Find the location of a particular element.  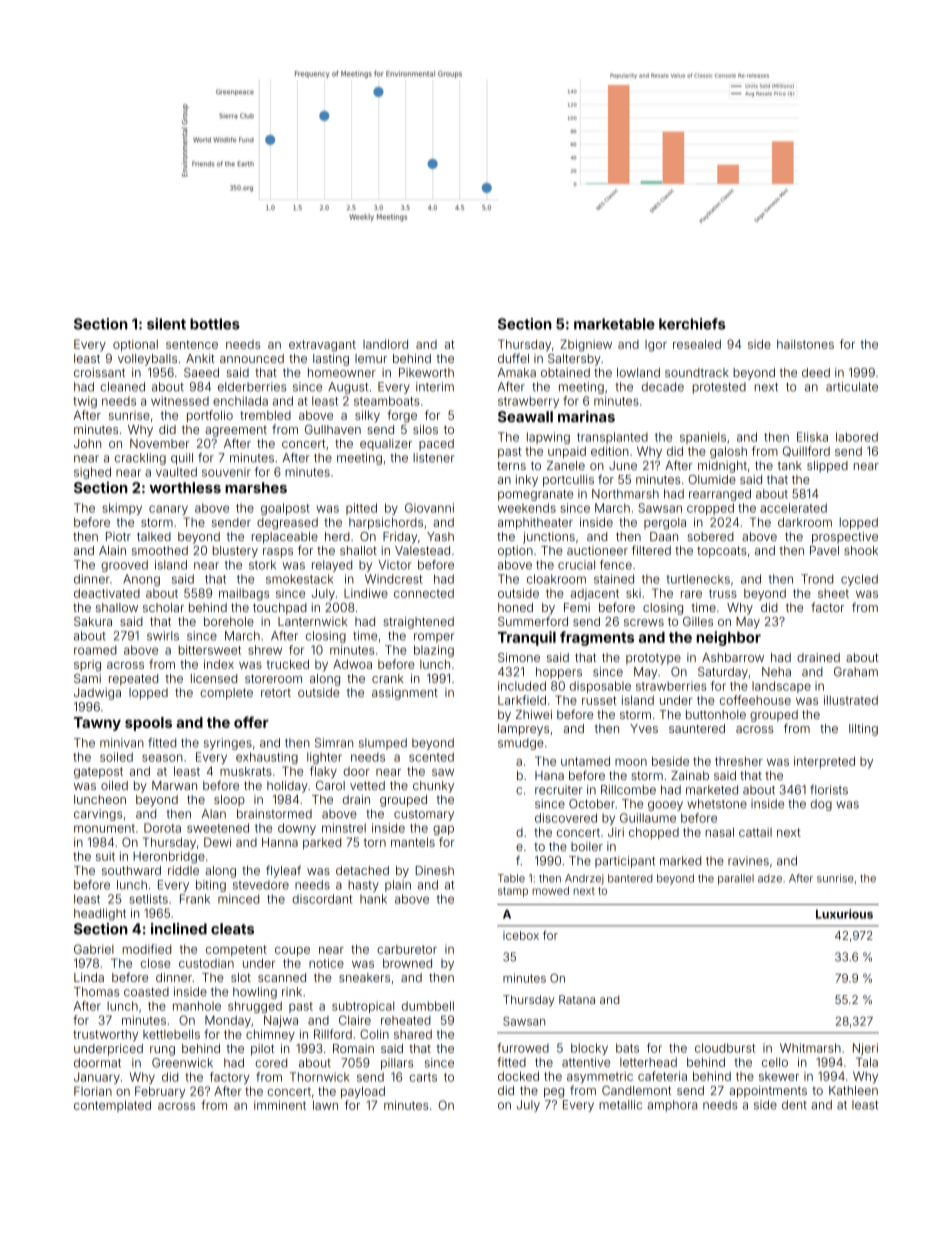

landscape is located at coordinates (781, 687).
